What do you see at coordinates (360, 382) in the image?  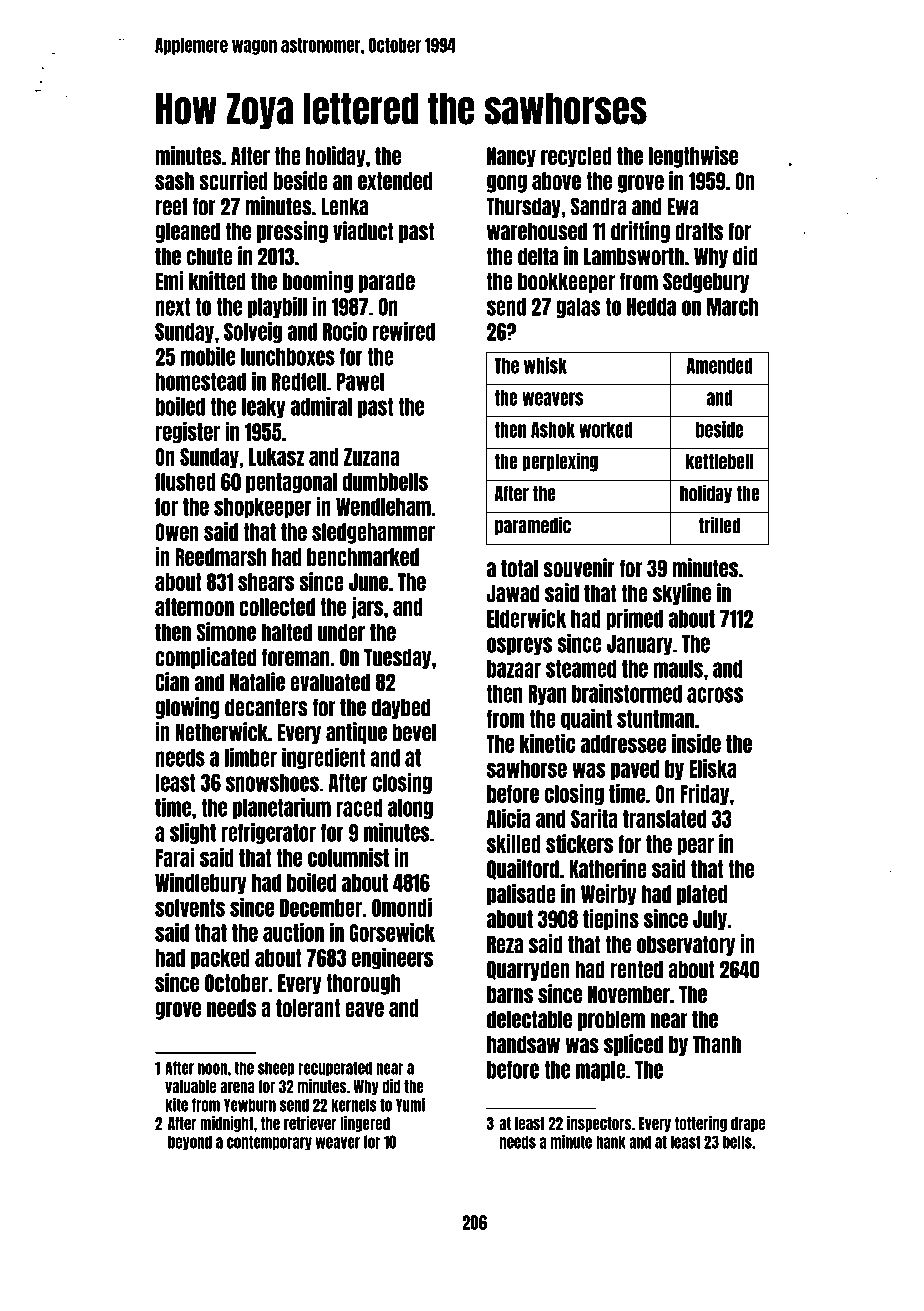 I see `Pawel` at bounding box center [360, 382].
